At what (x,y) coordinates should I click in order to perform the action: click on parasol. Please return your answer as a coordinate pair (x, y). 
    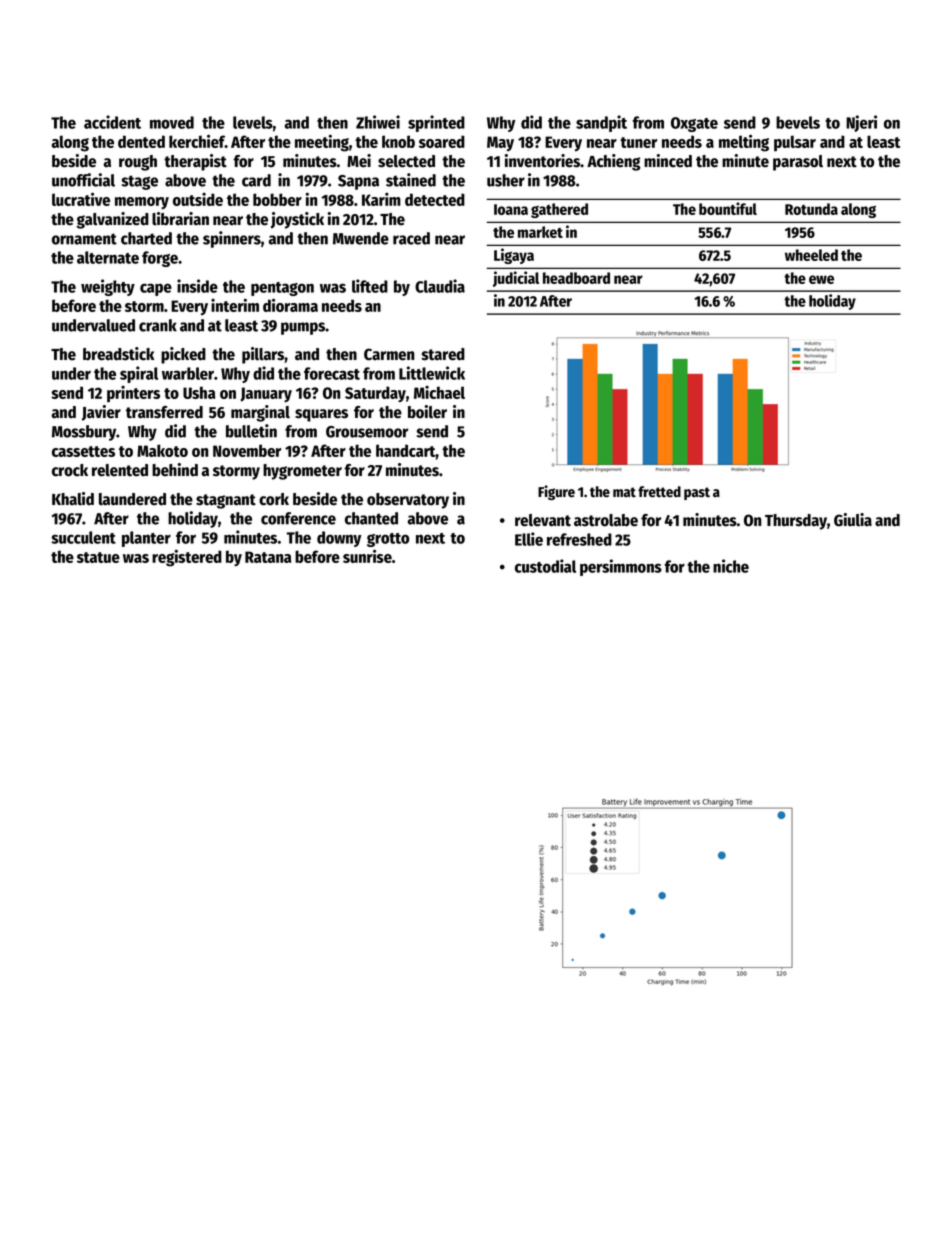
    Looking at the image, I should click on (798, 163).
